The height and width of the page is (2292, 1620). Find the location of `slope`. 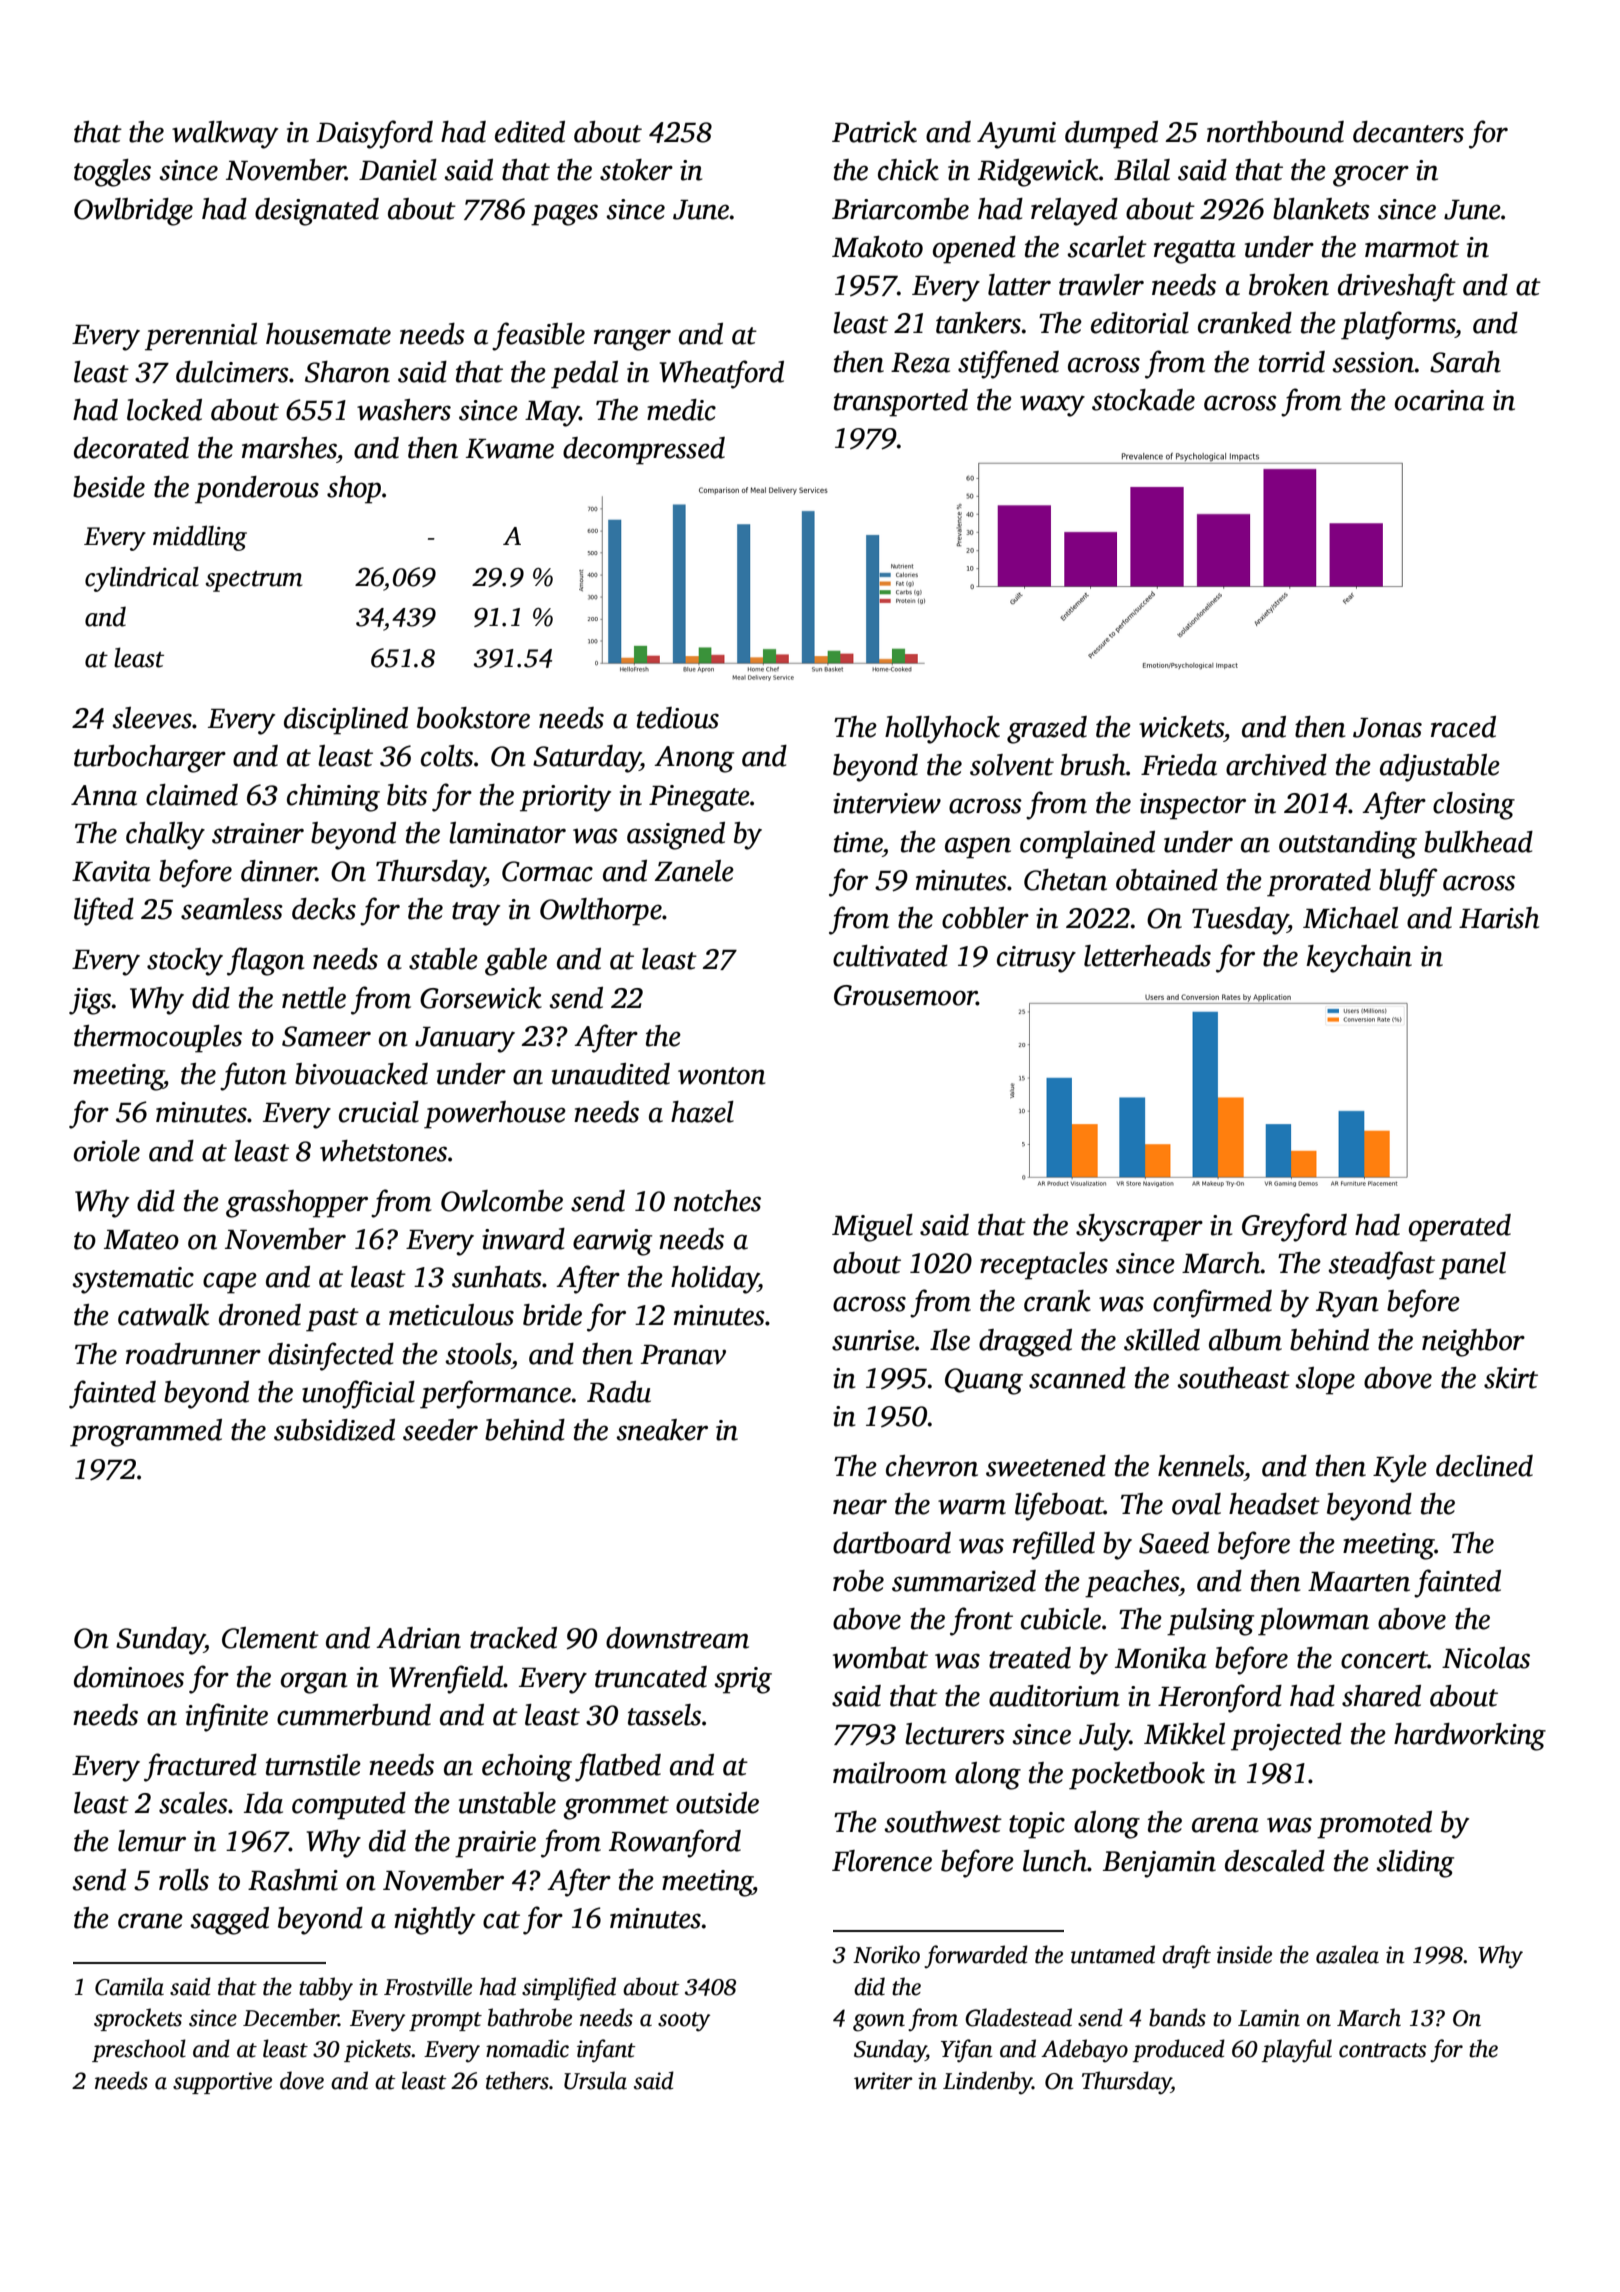

slope is located at coordinates (1325, 1381).
